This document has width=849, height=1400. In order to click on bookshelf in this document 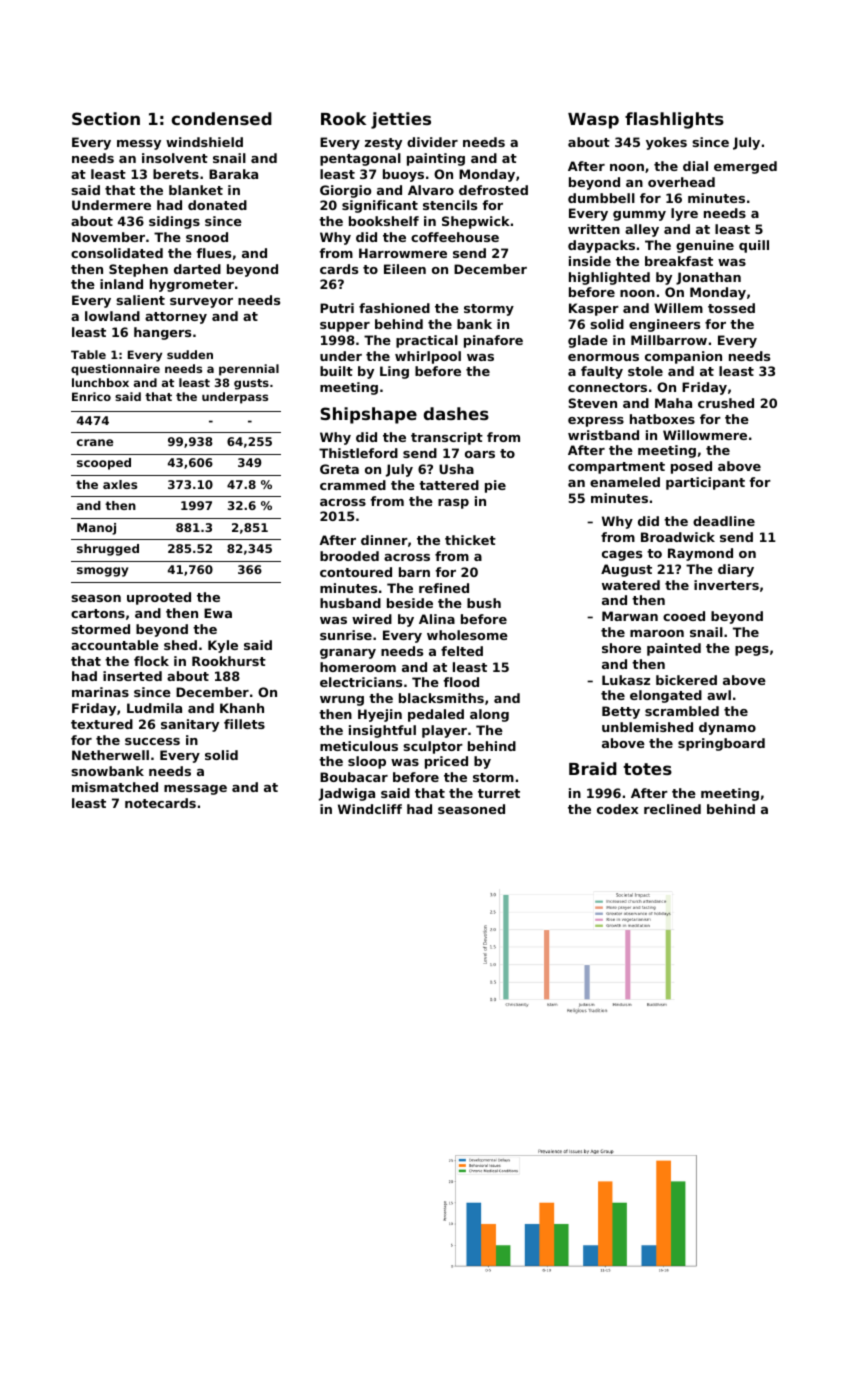, I will do `click(384, 221)`.
